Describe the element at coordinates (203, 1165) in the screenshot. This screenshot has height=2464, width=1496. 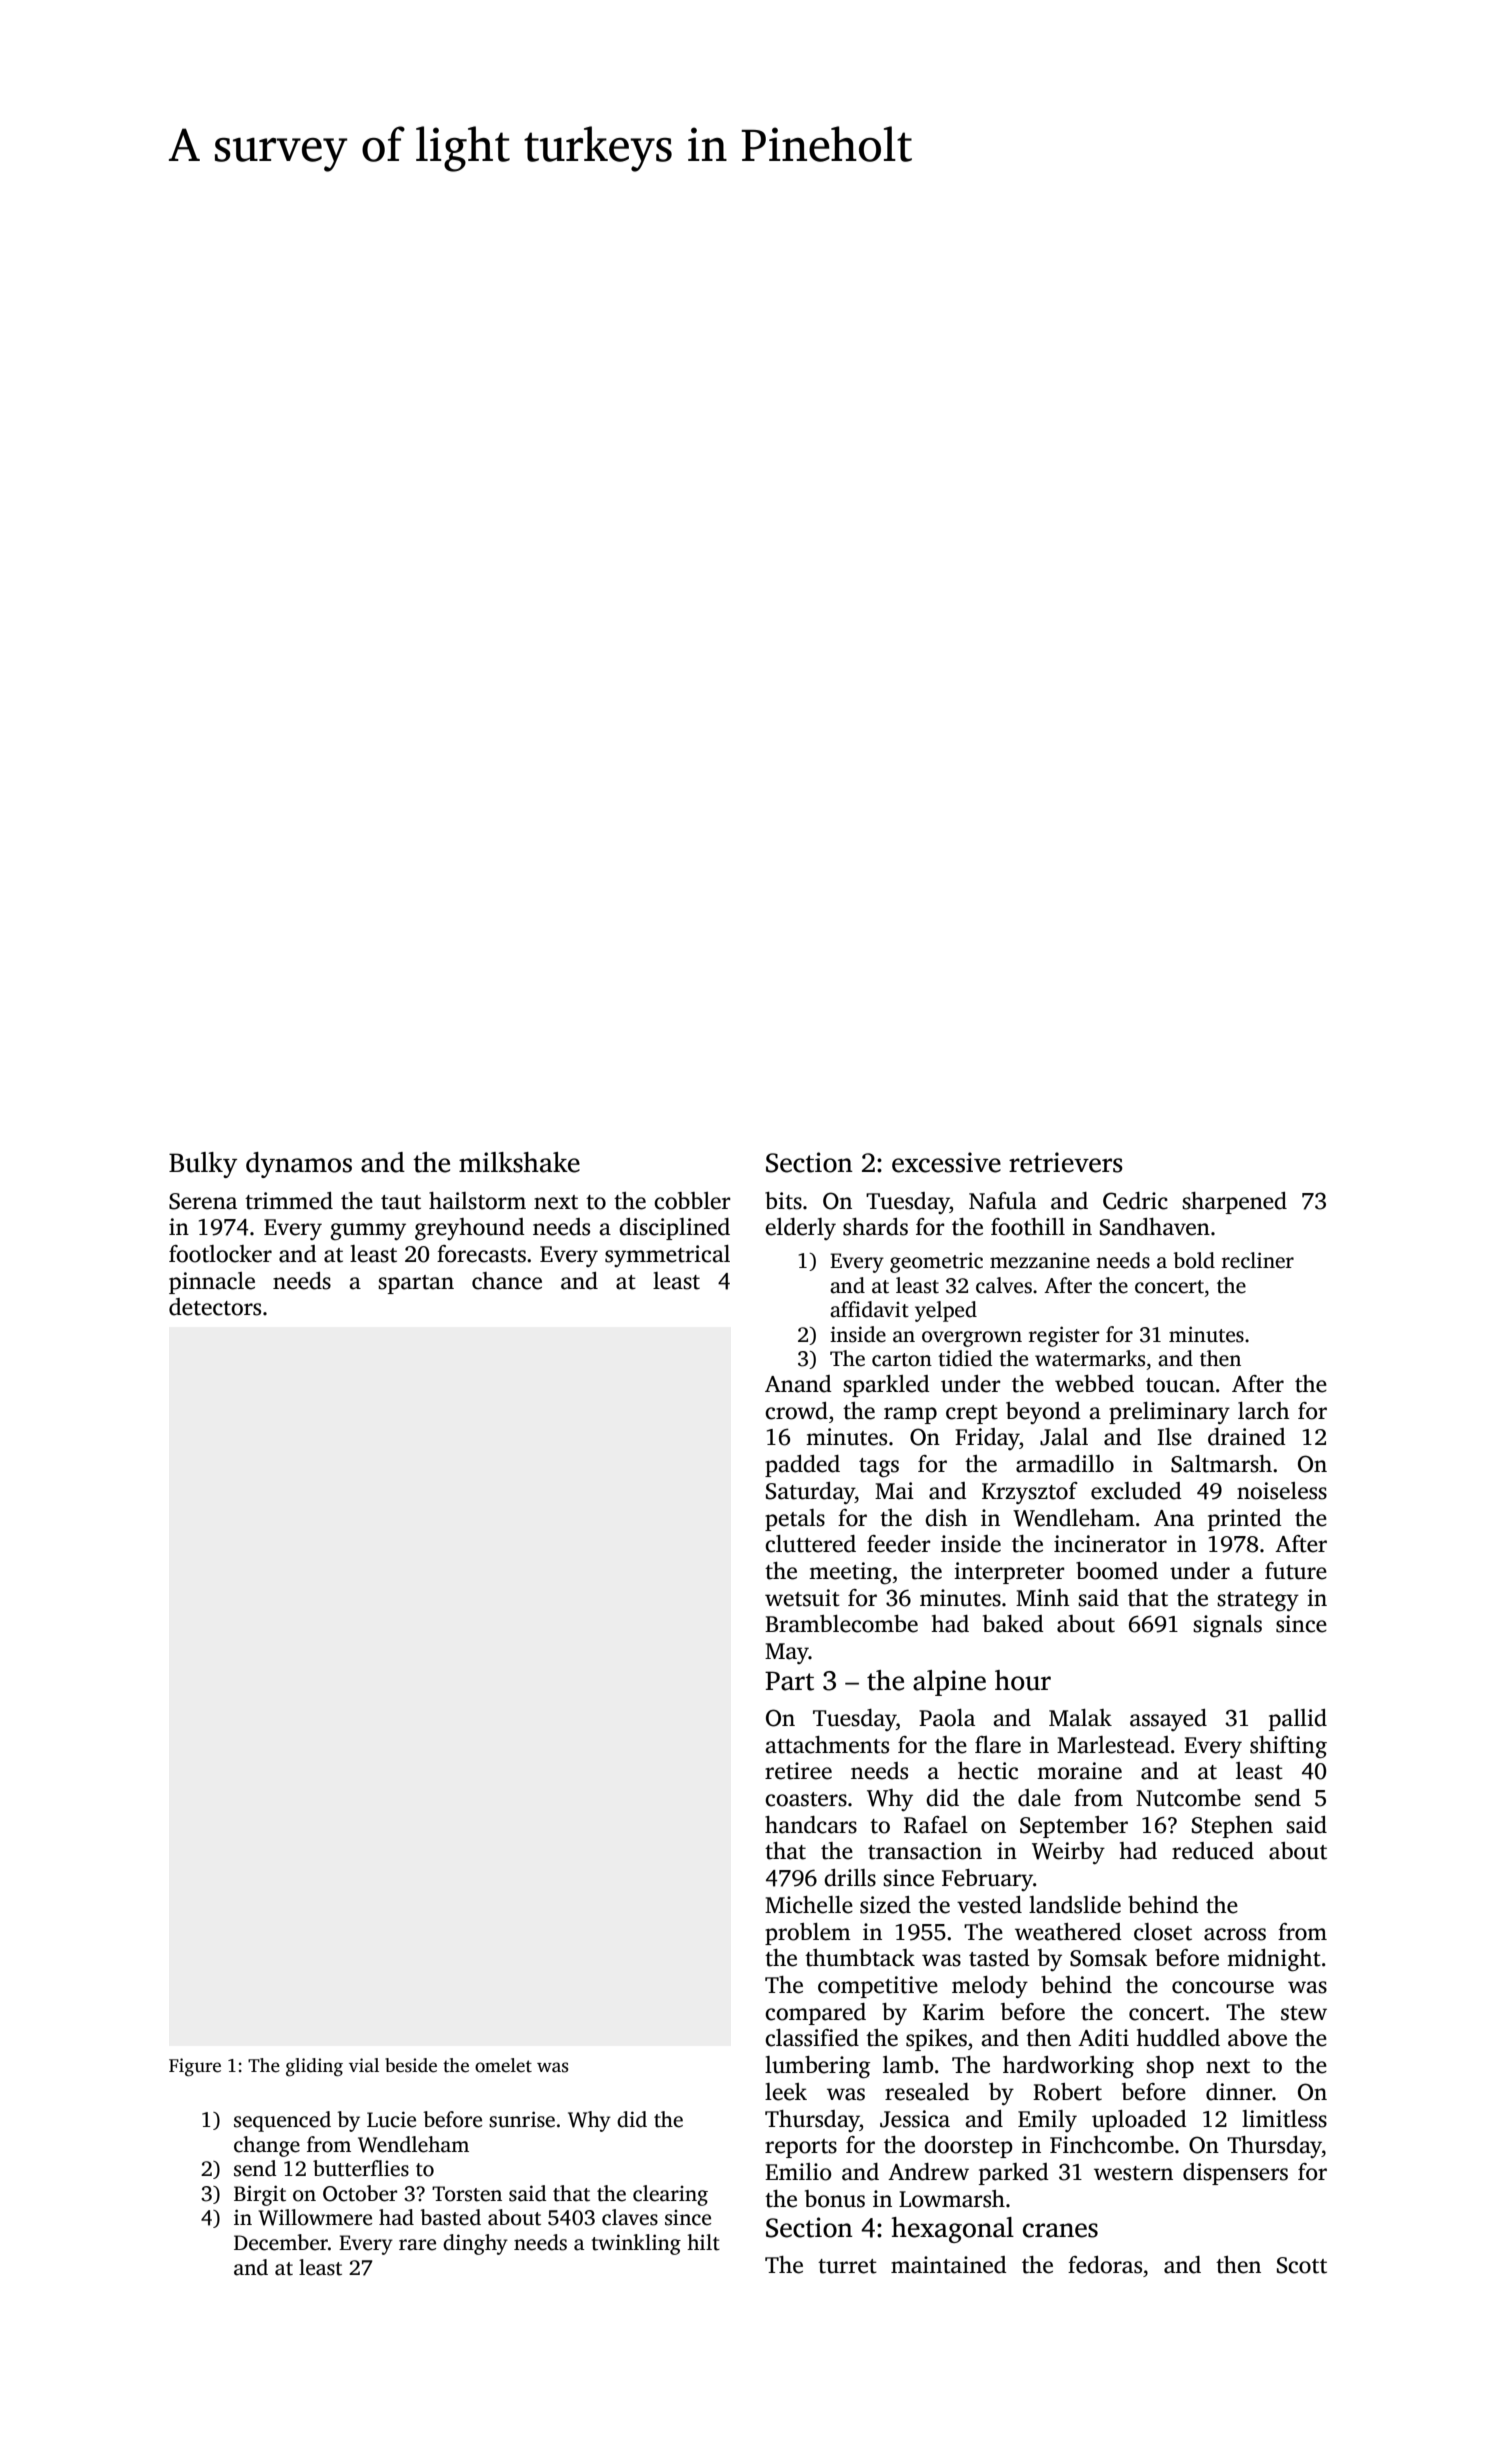
I see `Bulky` at that location.
